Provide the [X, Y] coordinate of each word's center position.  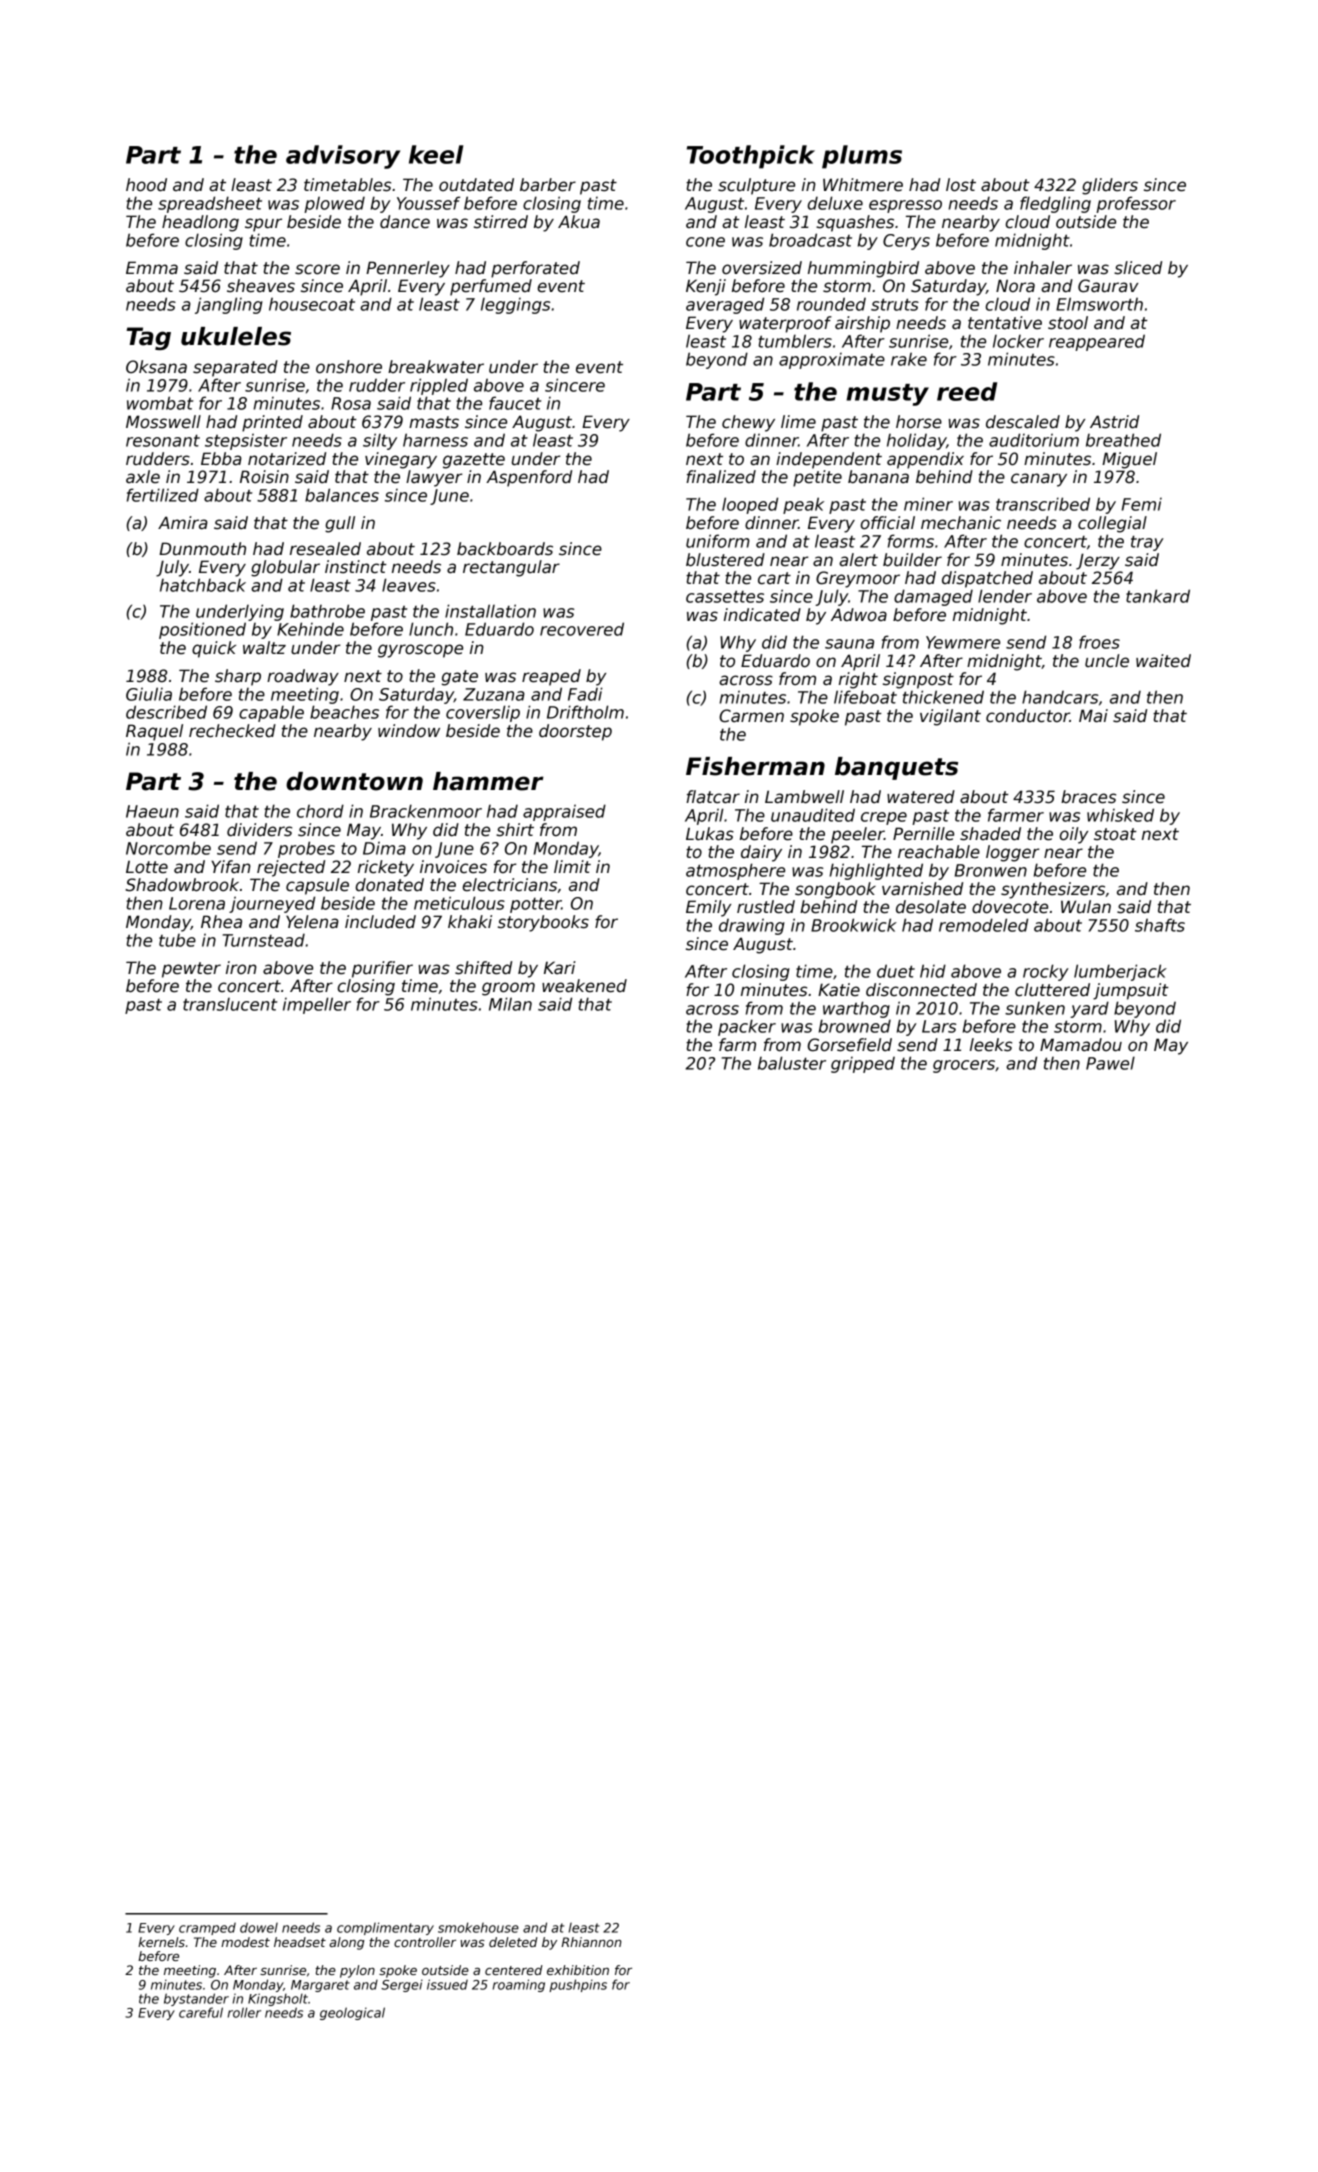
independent [829, 460]
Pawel [1110, 1063]
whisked [1120, 815]
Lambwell [804, 797]
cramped [207, 1928]
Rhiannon [592, 1942]
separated [235, 368]
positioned [202, 630]
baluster [792, 1063]
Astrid [1114, 422]
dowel [259, 1927]
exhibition [578, 1970]
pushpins [578, 1985]
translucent [230, 1004]
